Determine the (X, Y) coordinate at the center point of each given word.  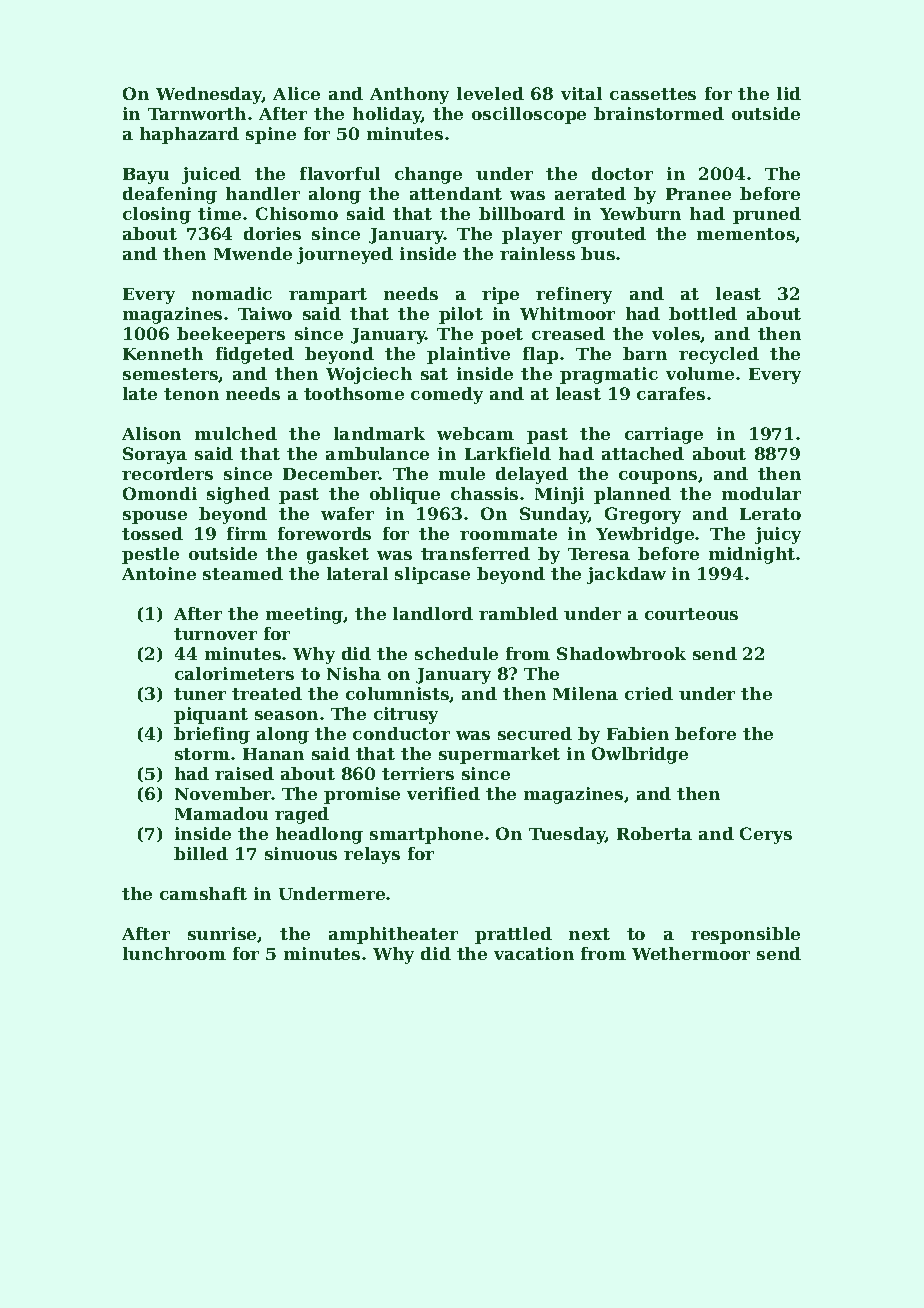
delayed (532, 475)
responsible (745, 935)
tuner (200, 694)
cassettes (653, 94)
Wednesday (209, 95)
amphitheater (393, 935)
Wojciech (369, 375)
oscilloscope (529, 115)
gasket (338, 555)
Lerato (770, 514)
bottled (703, 313)
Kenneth (163, 353)
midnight (752, 555)
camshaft (203, 893)
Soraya (155, 455)
